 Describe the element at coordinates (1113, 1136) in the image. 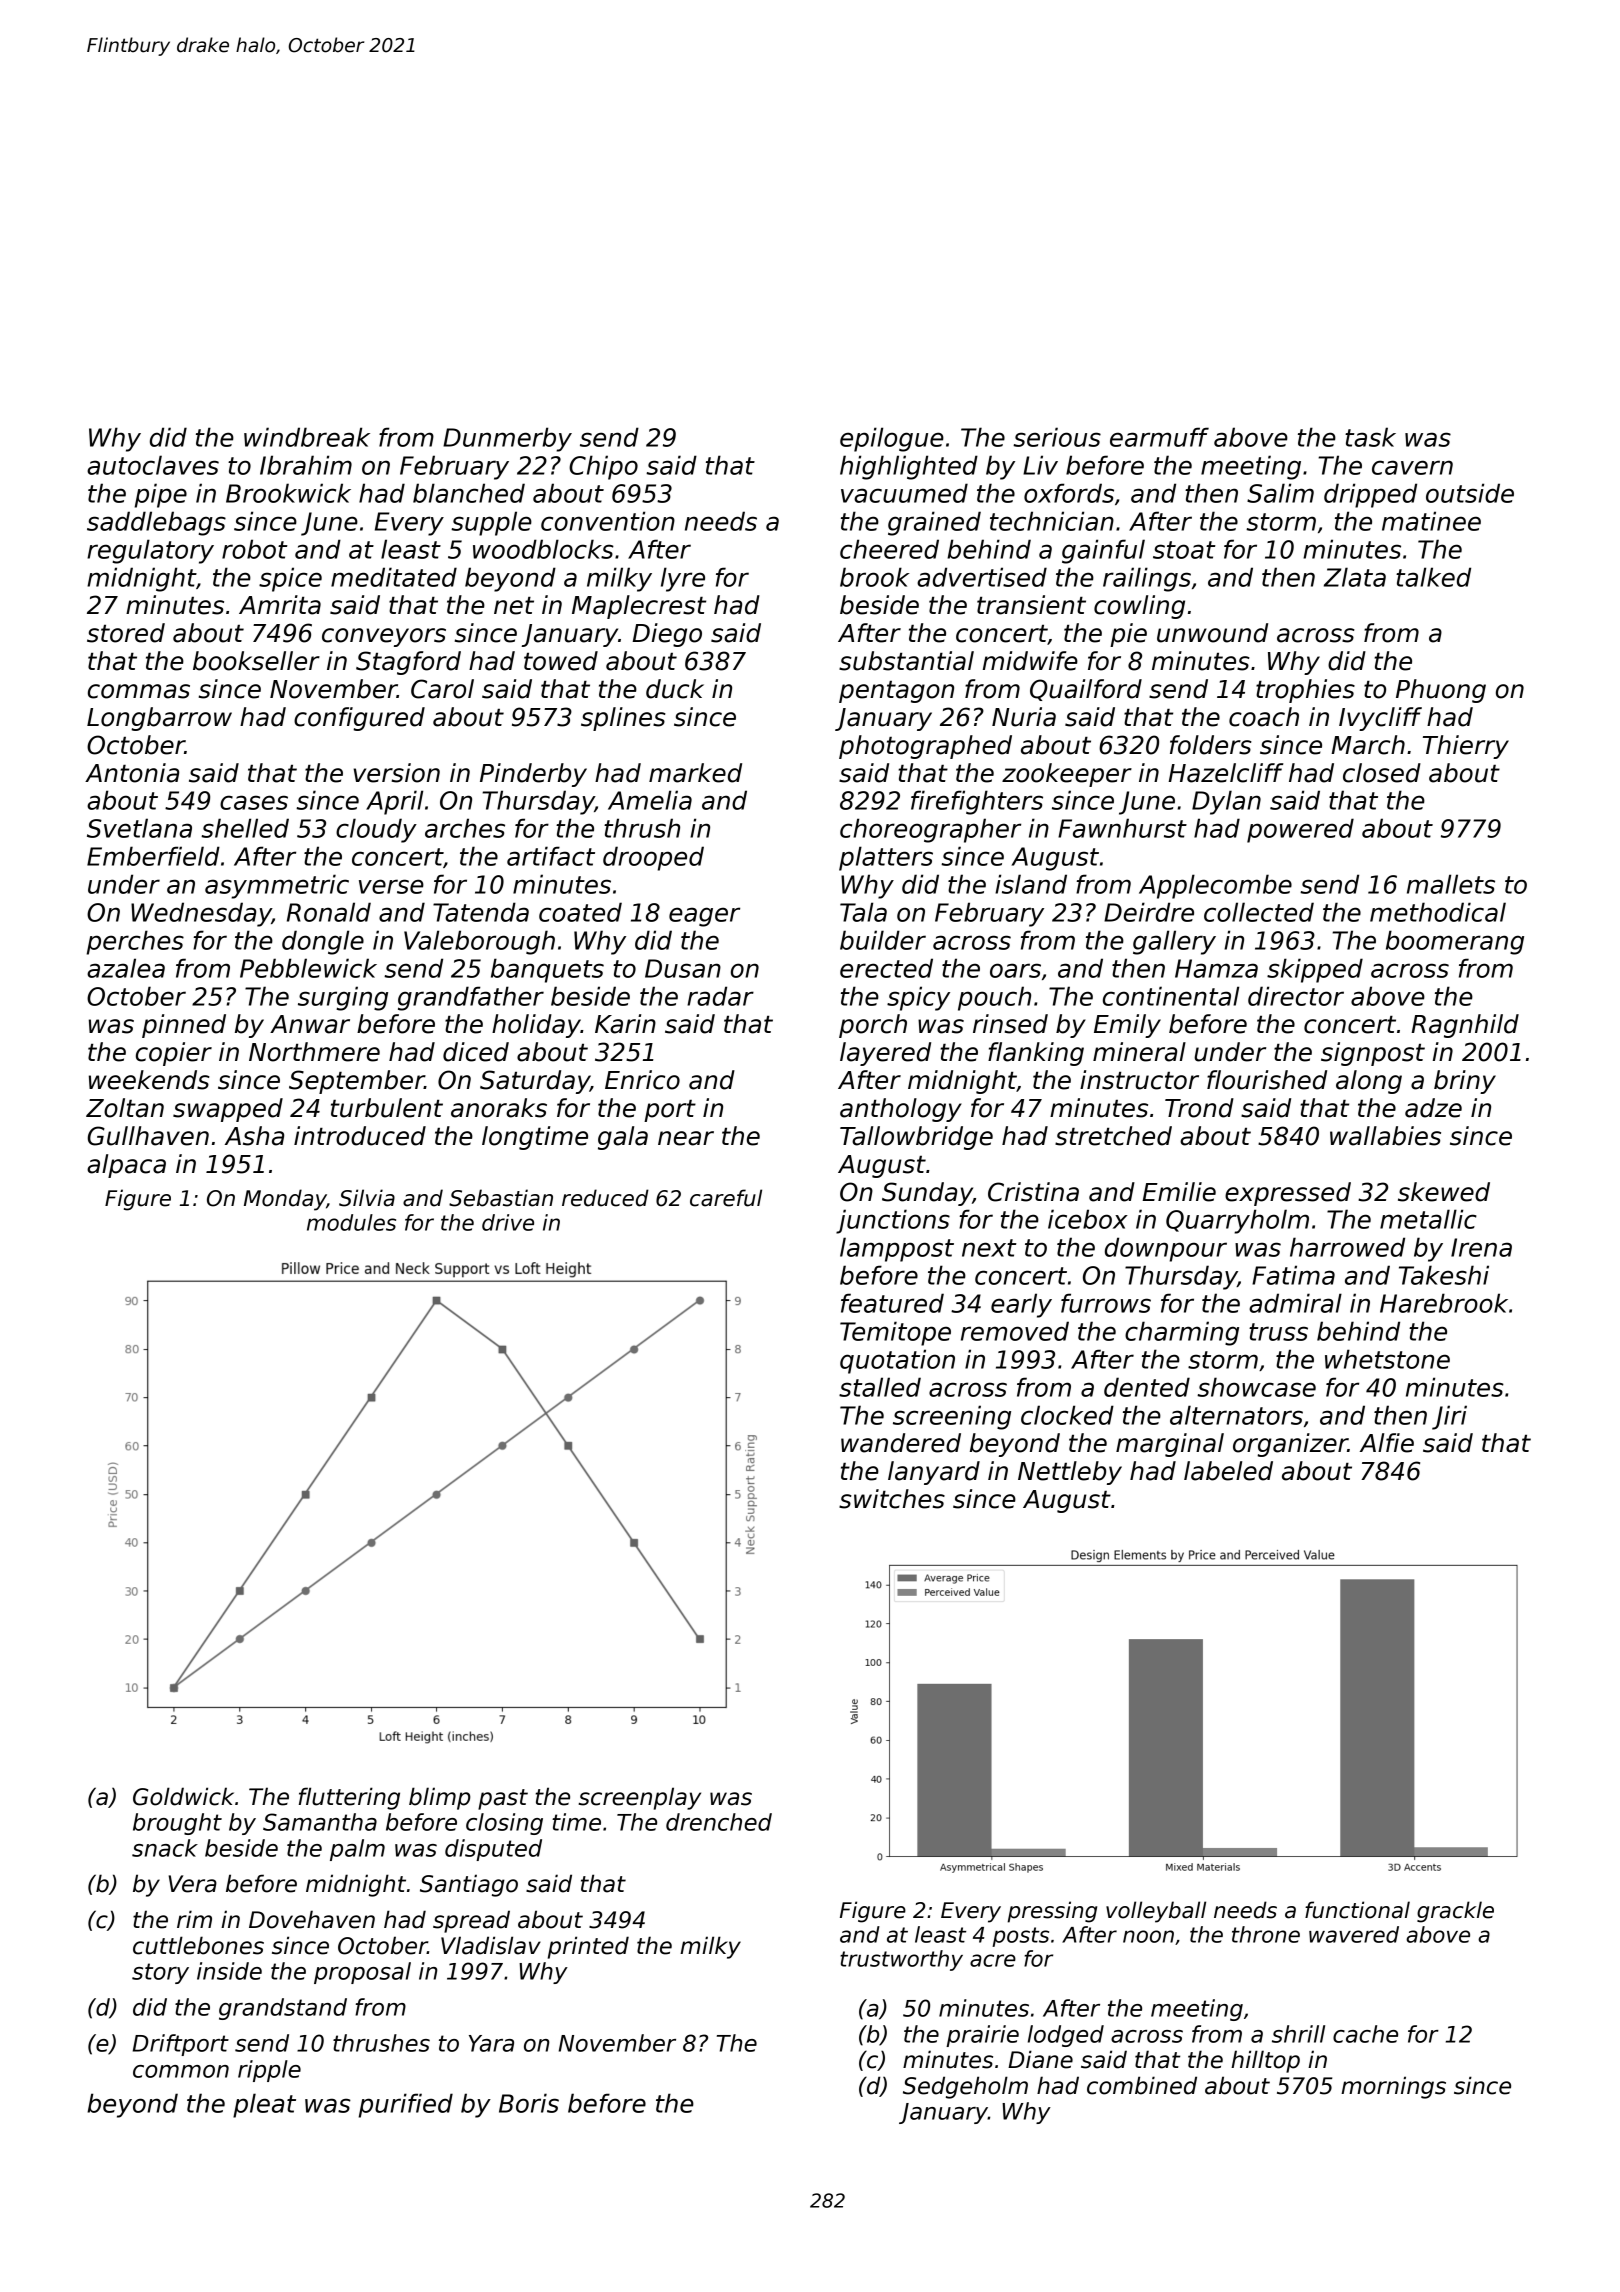

I see `stretched` at that location.
